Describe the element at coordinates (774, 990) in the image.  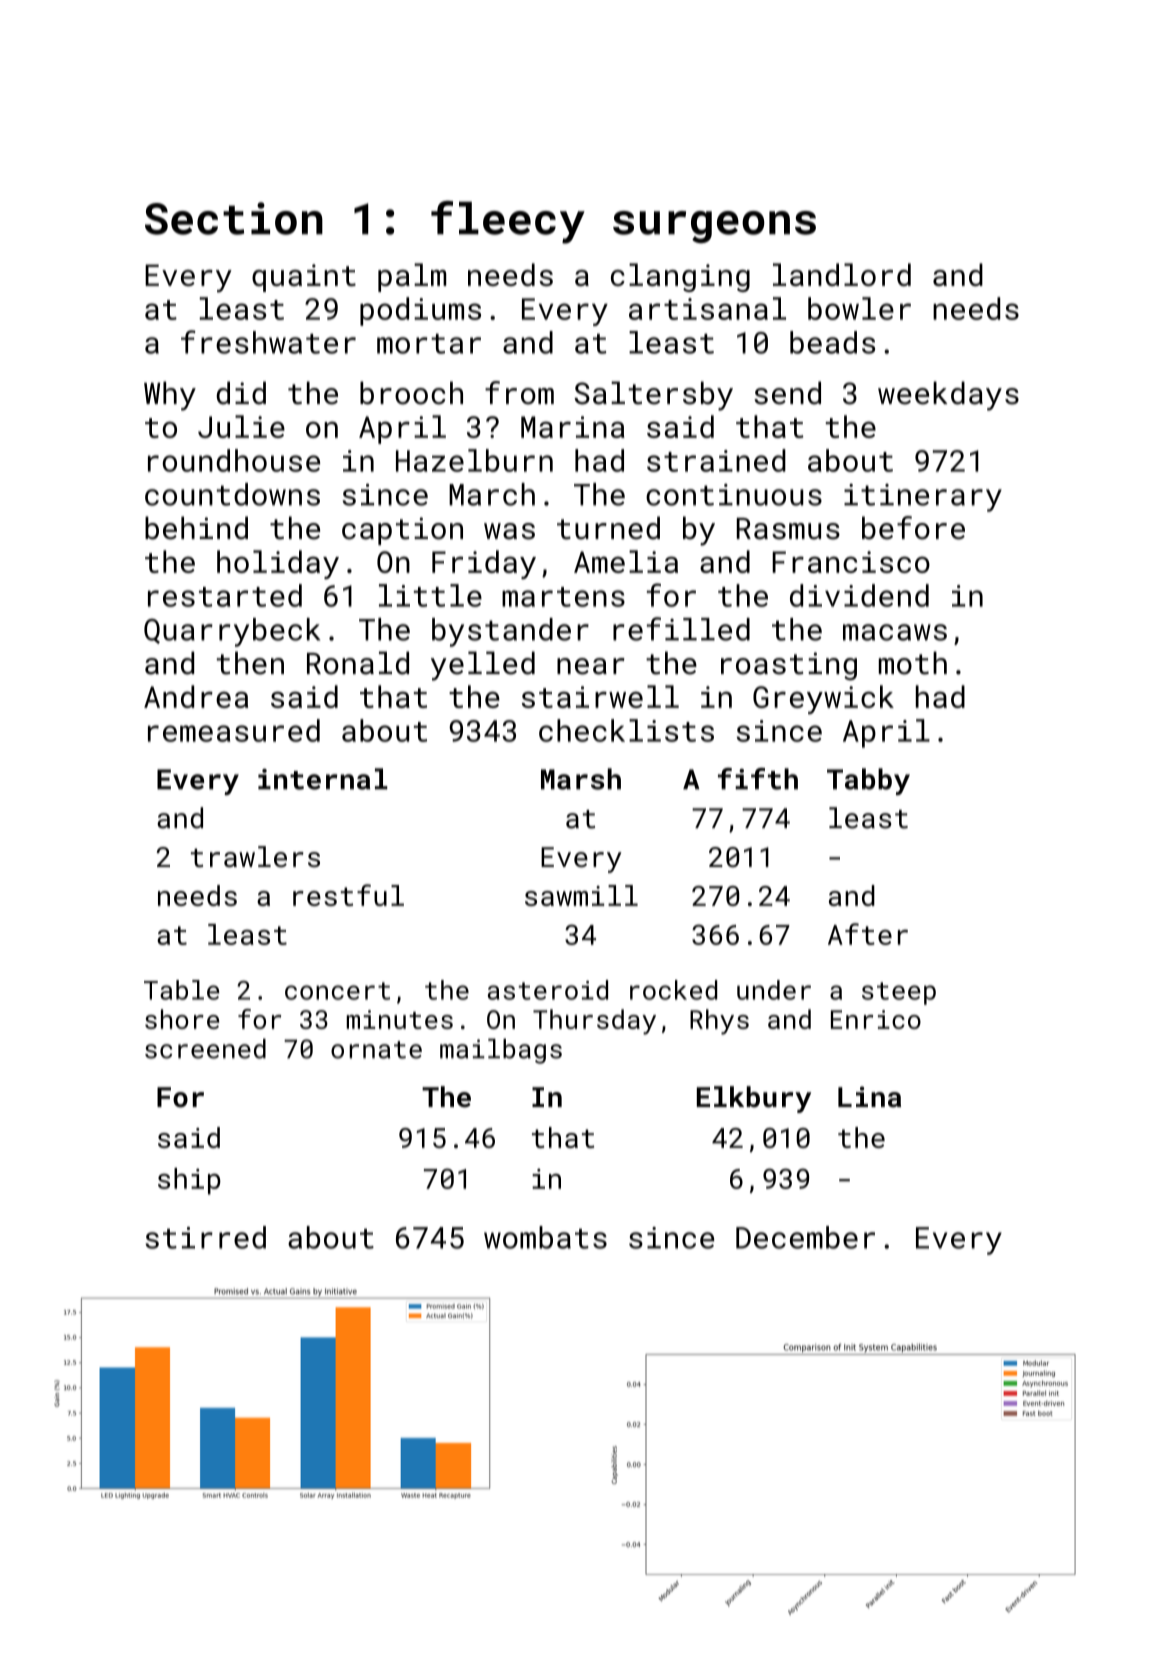
I see `under` at that location.
